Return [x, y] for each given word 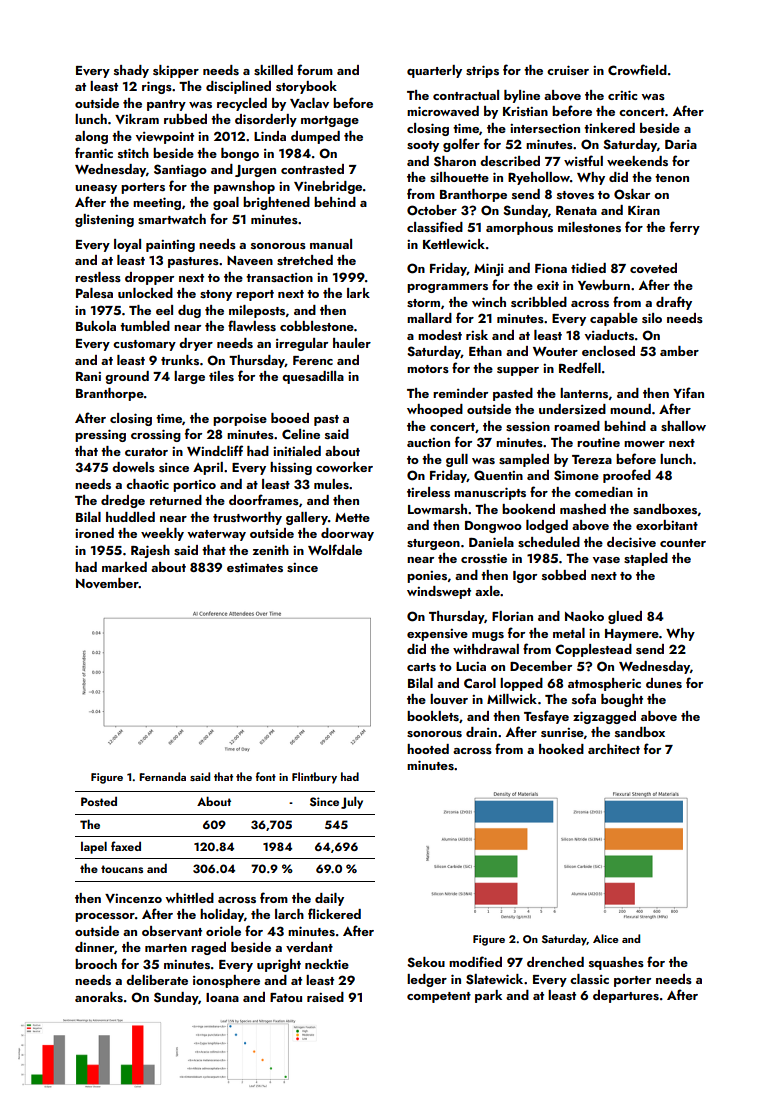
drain [481, 732]
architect [614, 749]
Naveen [250, 260]
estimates [255, 567]
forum [315, 69]
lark [358, 293]
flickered [334, 913]
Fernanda [162, 776]
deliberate [157, 980]
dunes [664, 683]
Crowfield [637, 69]
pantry [166, 105]
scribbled [539, 302]
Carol [480, 683]
